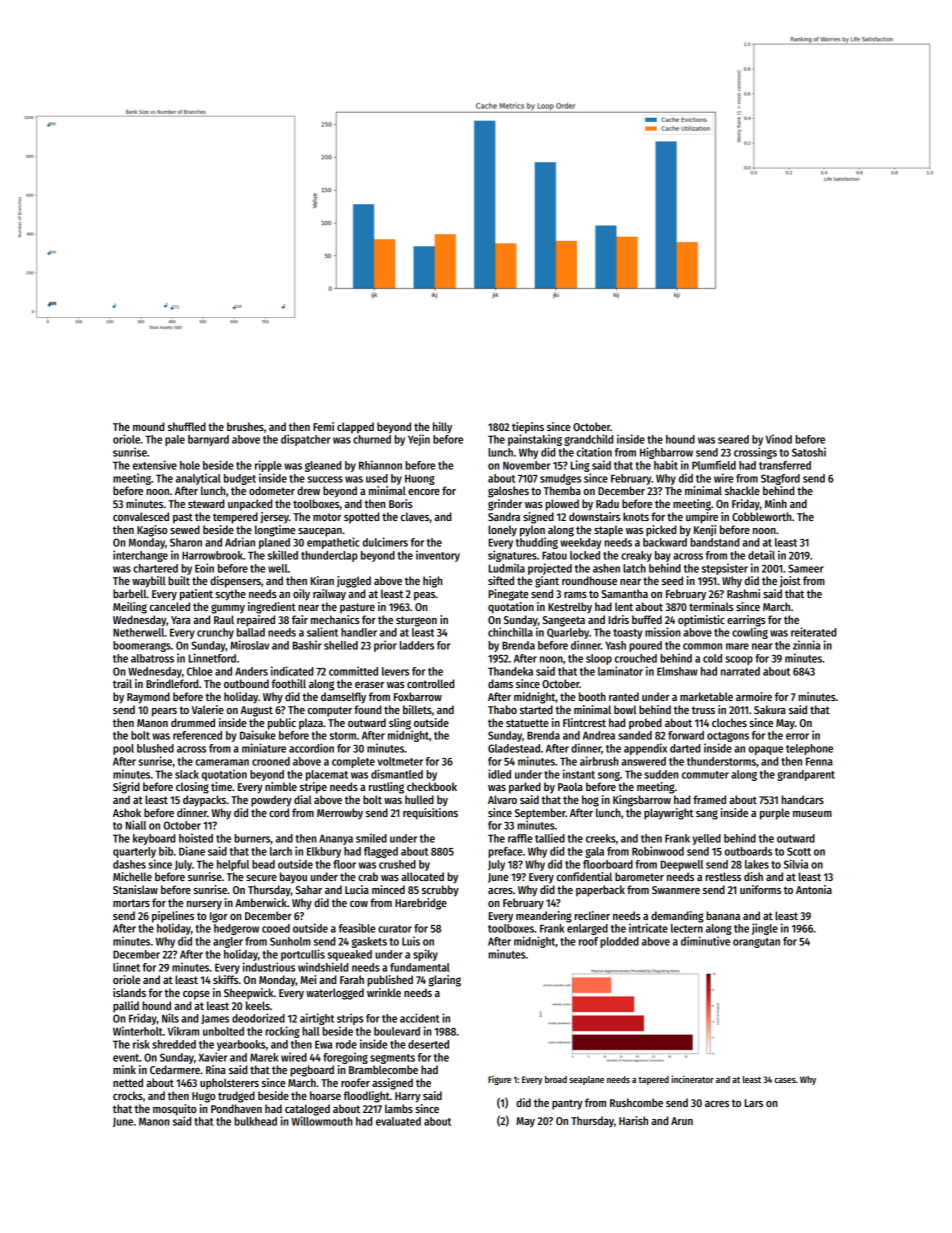  Describe the element at coordinates (587, 929) in the document. I see `enlarged` at that location.
